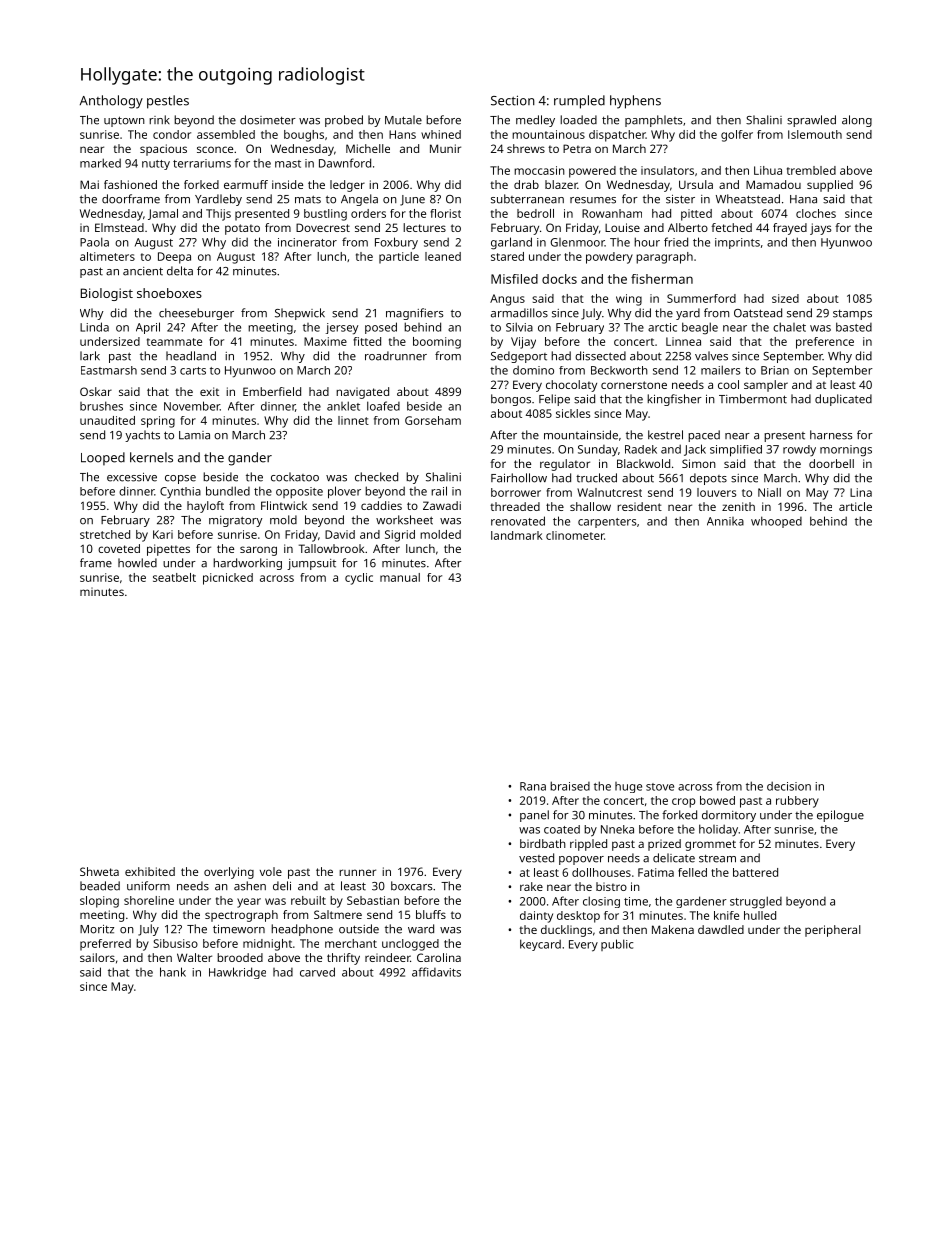  I want to click on cornerstone, so click(634, 385).
